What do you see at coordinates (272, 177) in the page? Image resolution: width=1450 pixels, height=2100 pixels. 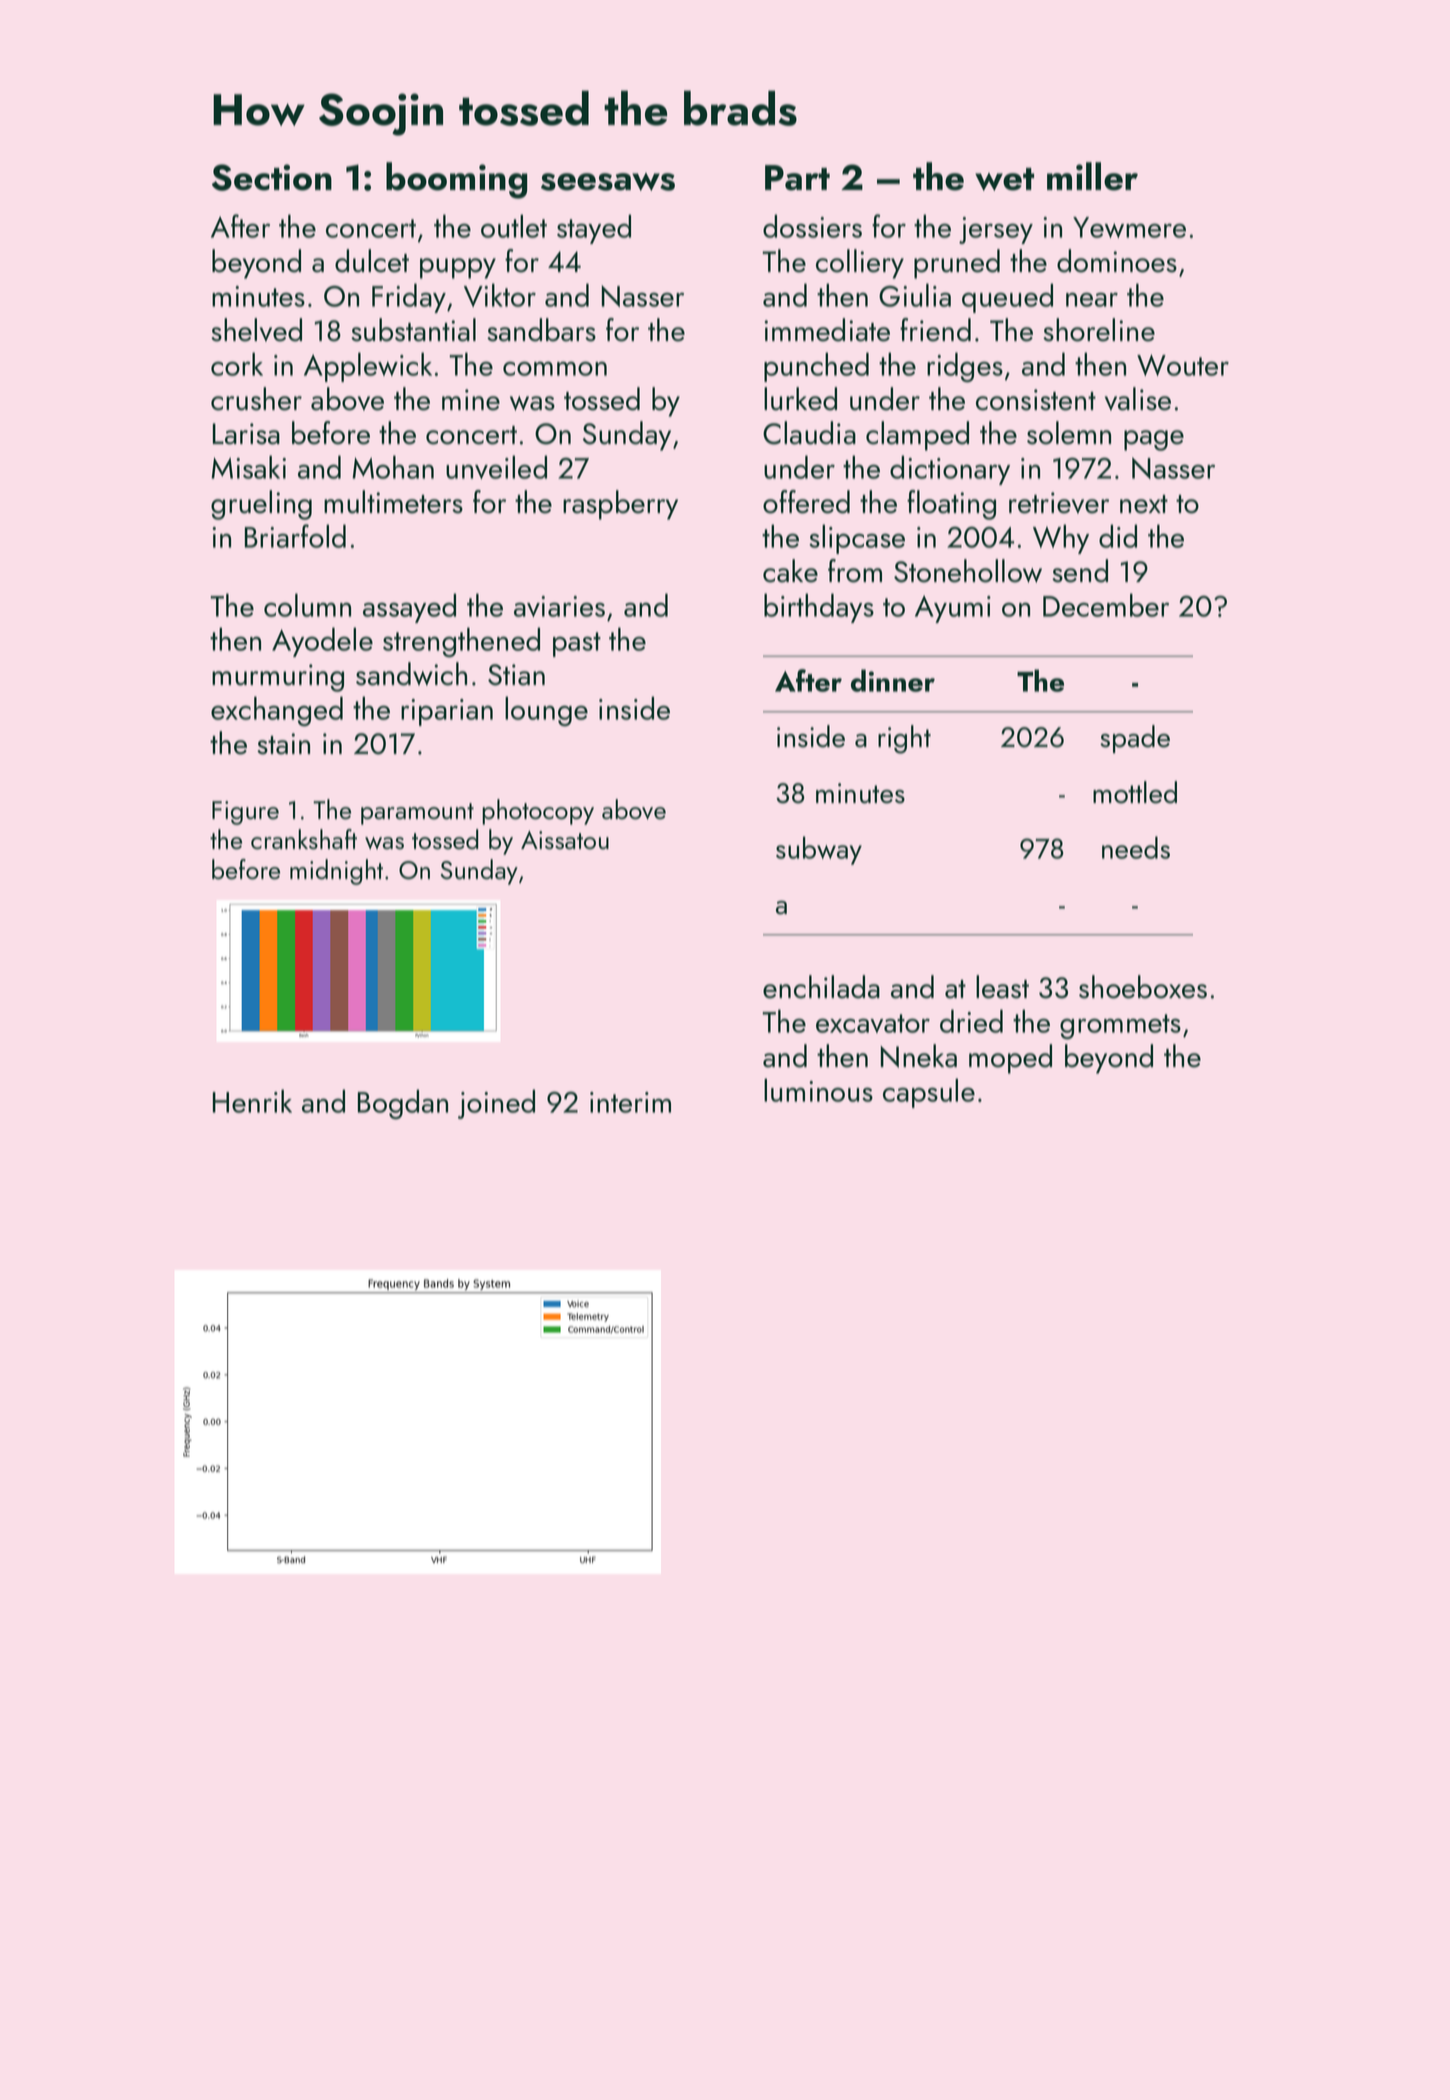 I see `Section` at bounding box center [272, 177].
